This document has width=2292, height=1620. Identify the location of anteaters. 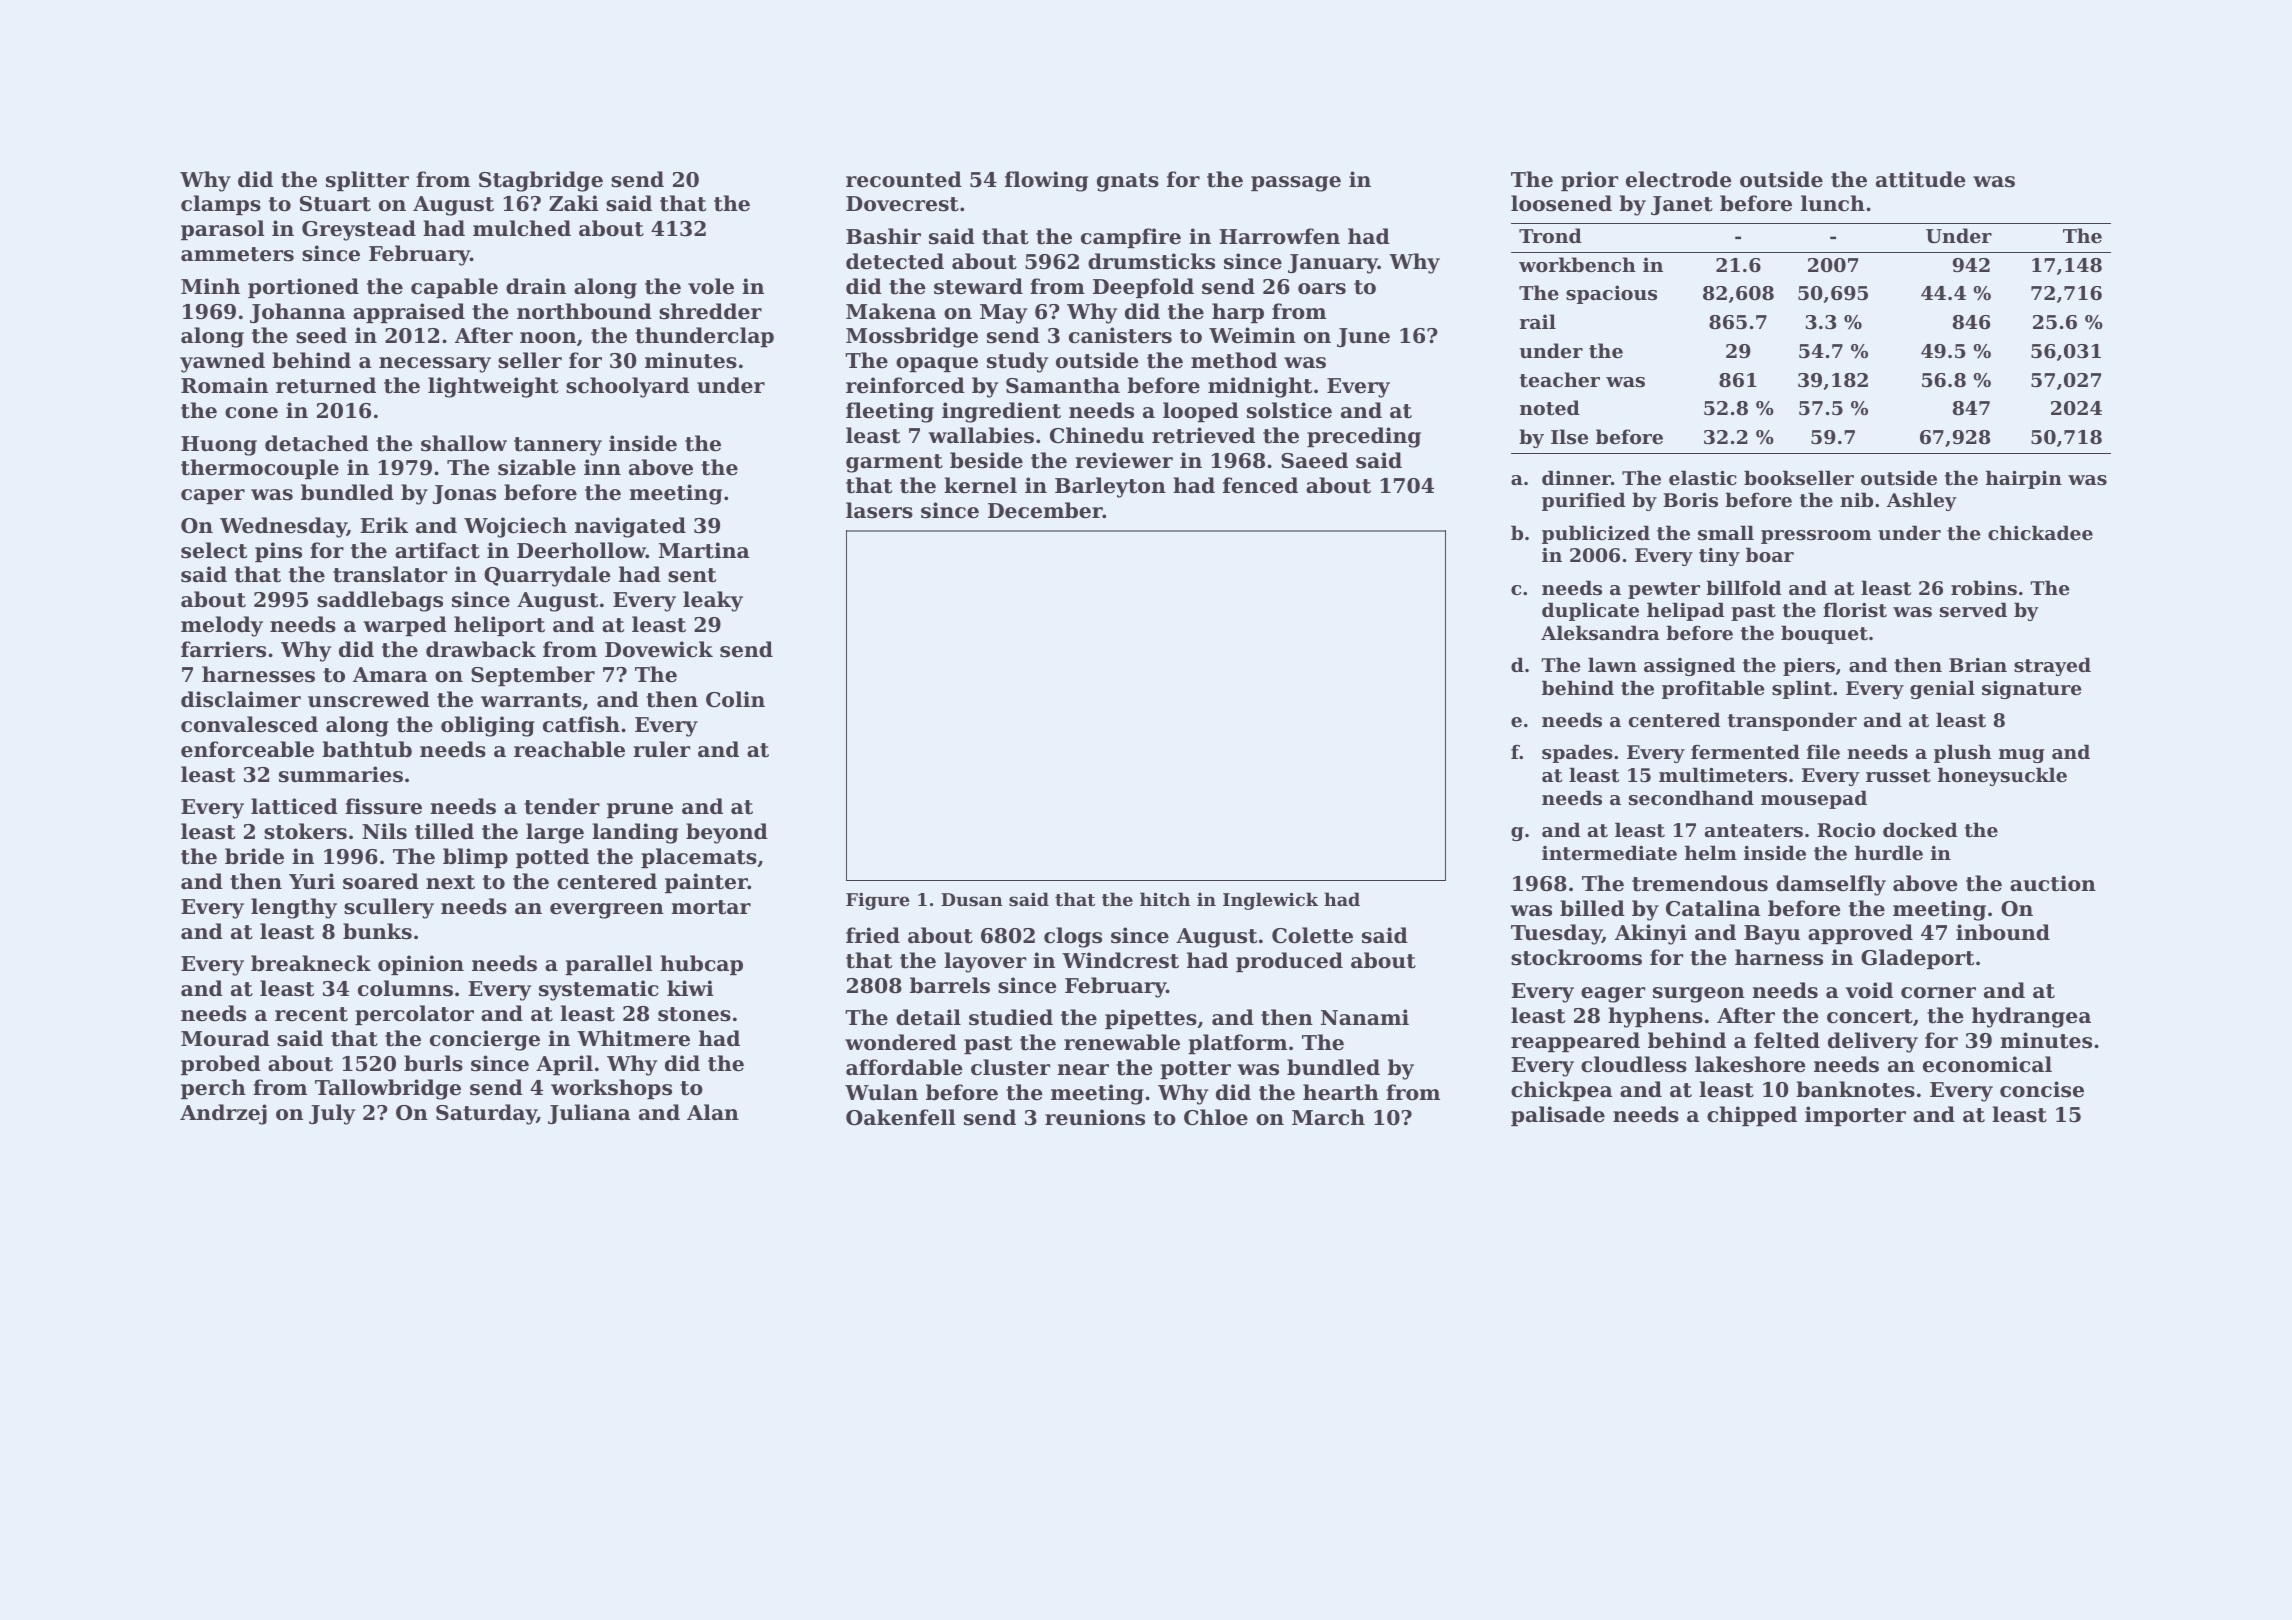
(1754, 831).
